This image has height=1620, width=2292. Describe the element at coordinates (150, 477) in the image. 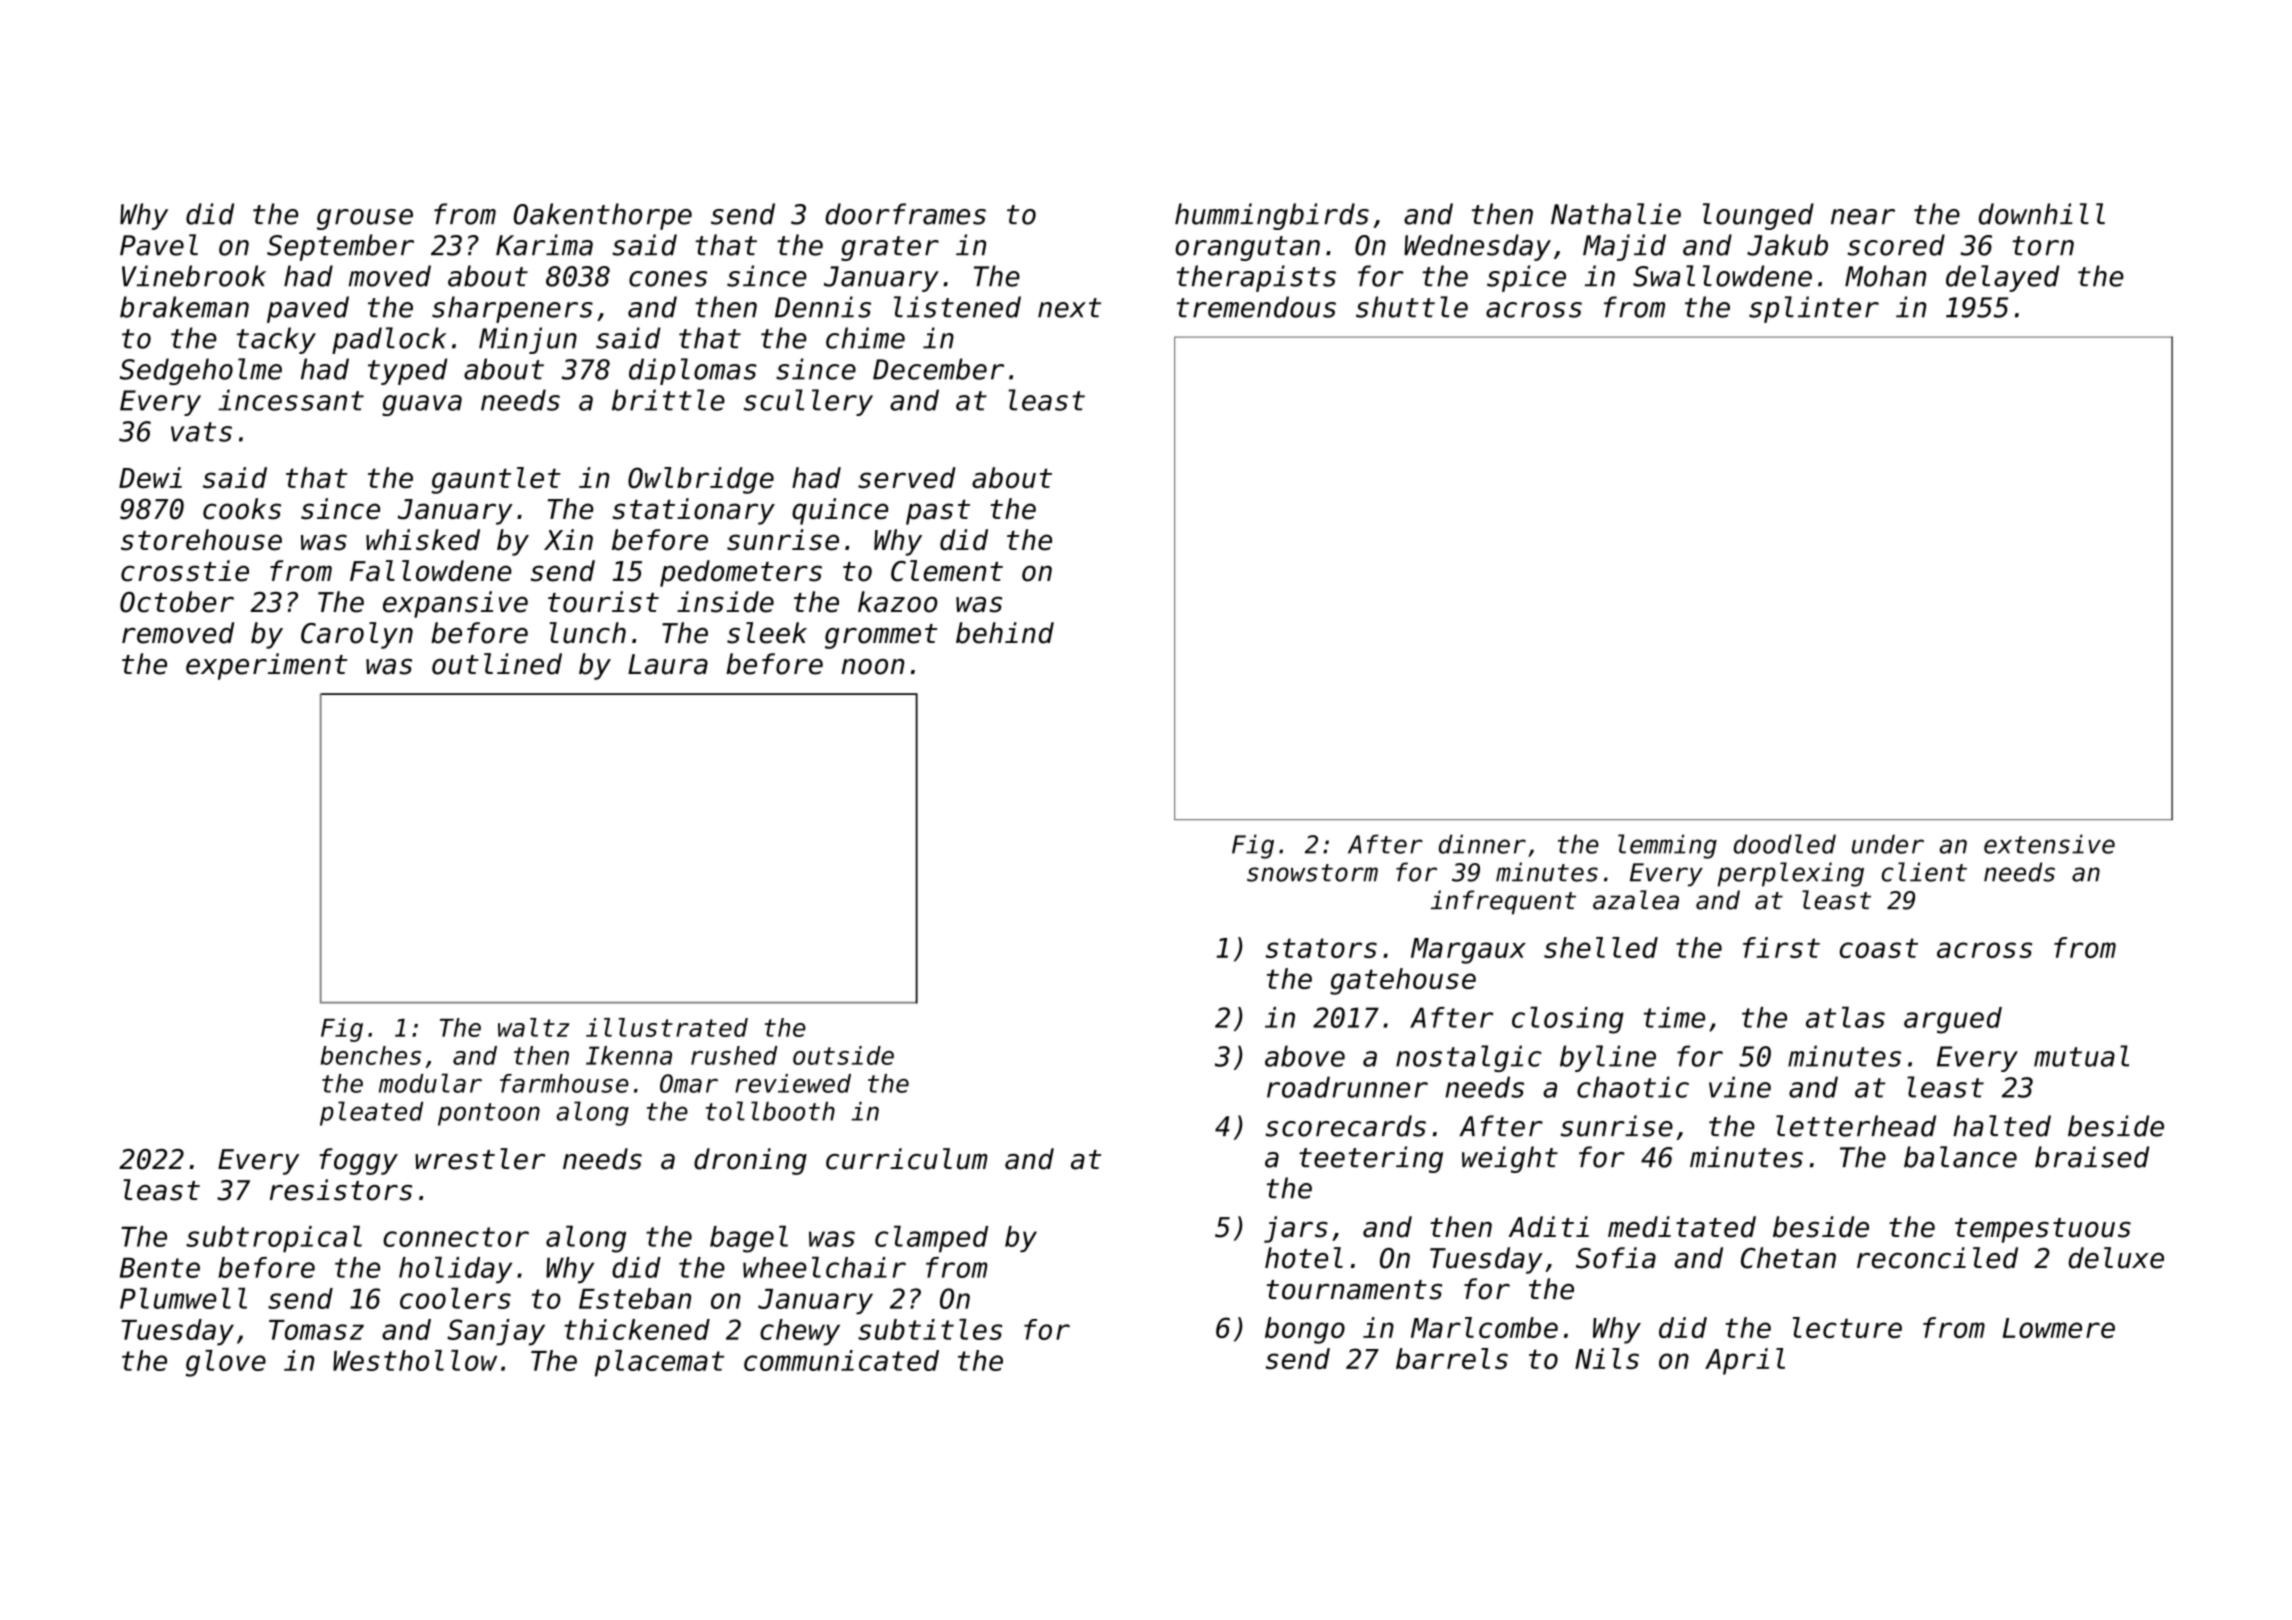

I see `Dewi` at that location.
